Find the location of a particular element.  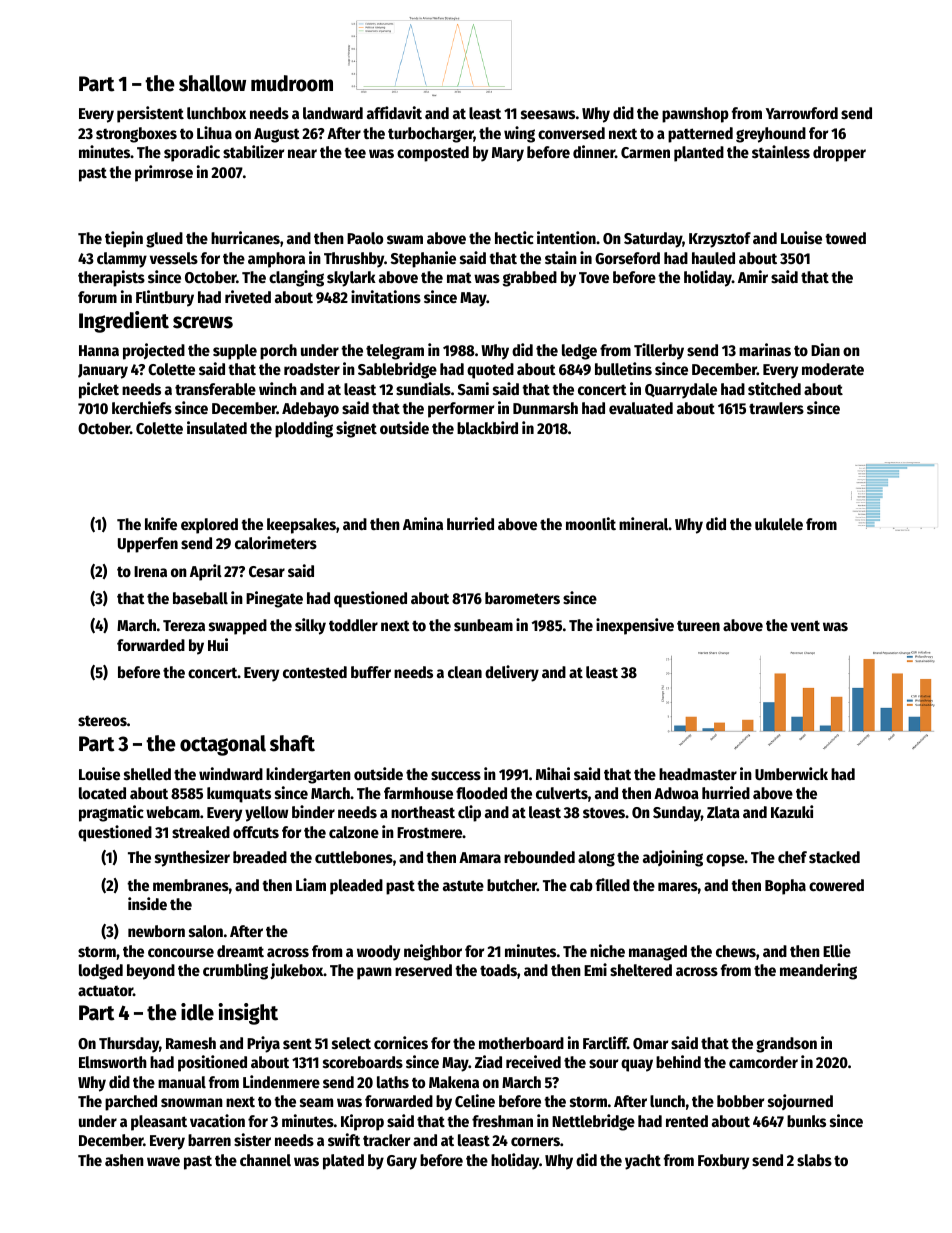

mineral is located at coordinates (644, 524).
